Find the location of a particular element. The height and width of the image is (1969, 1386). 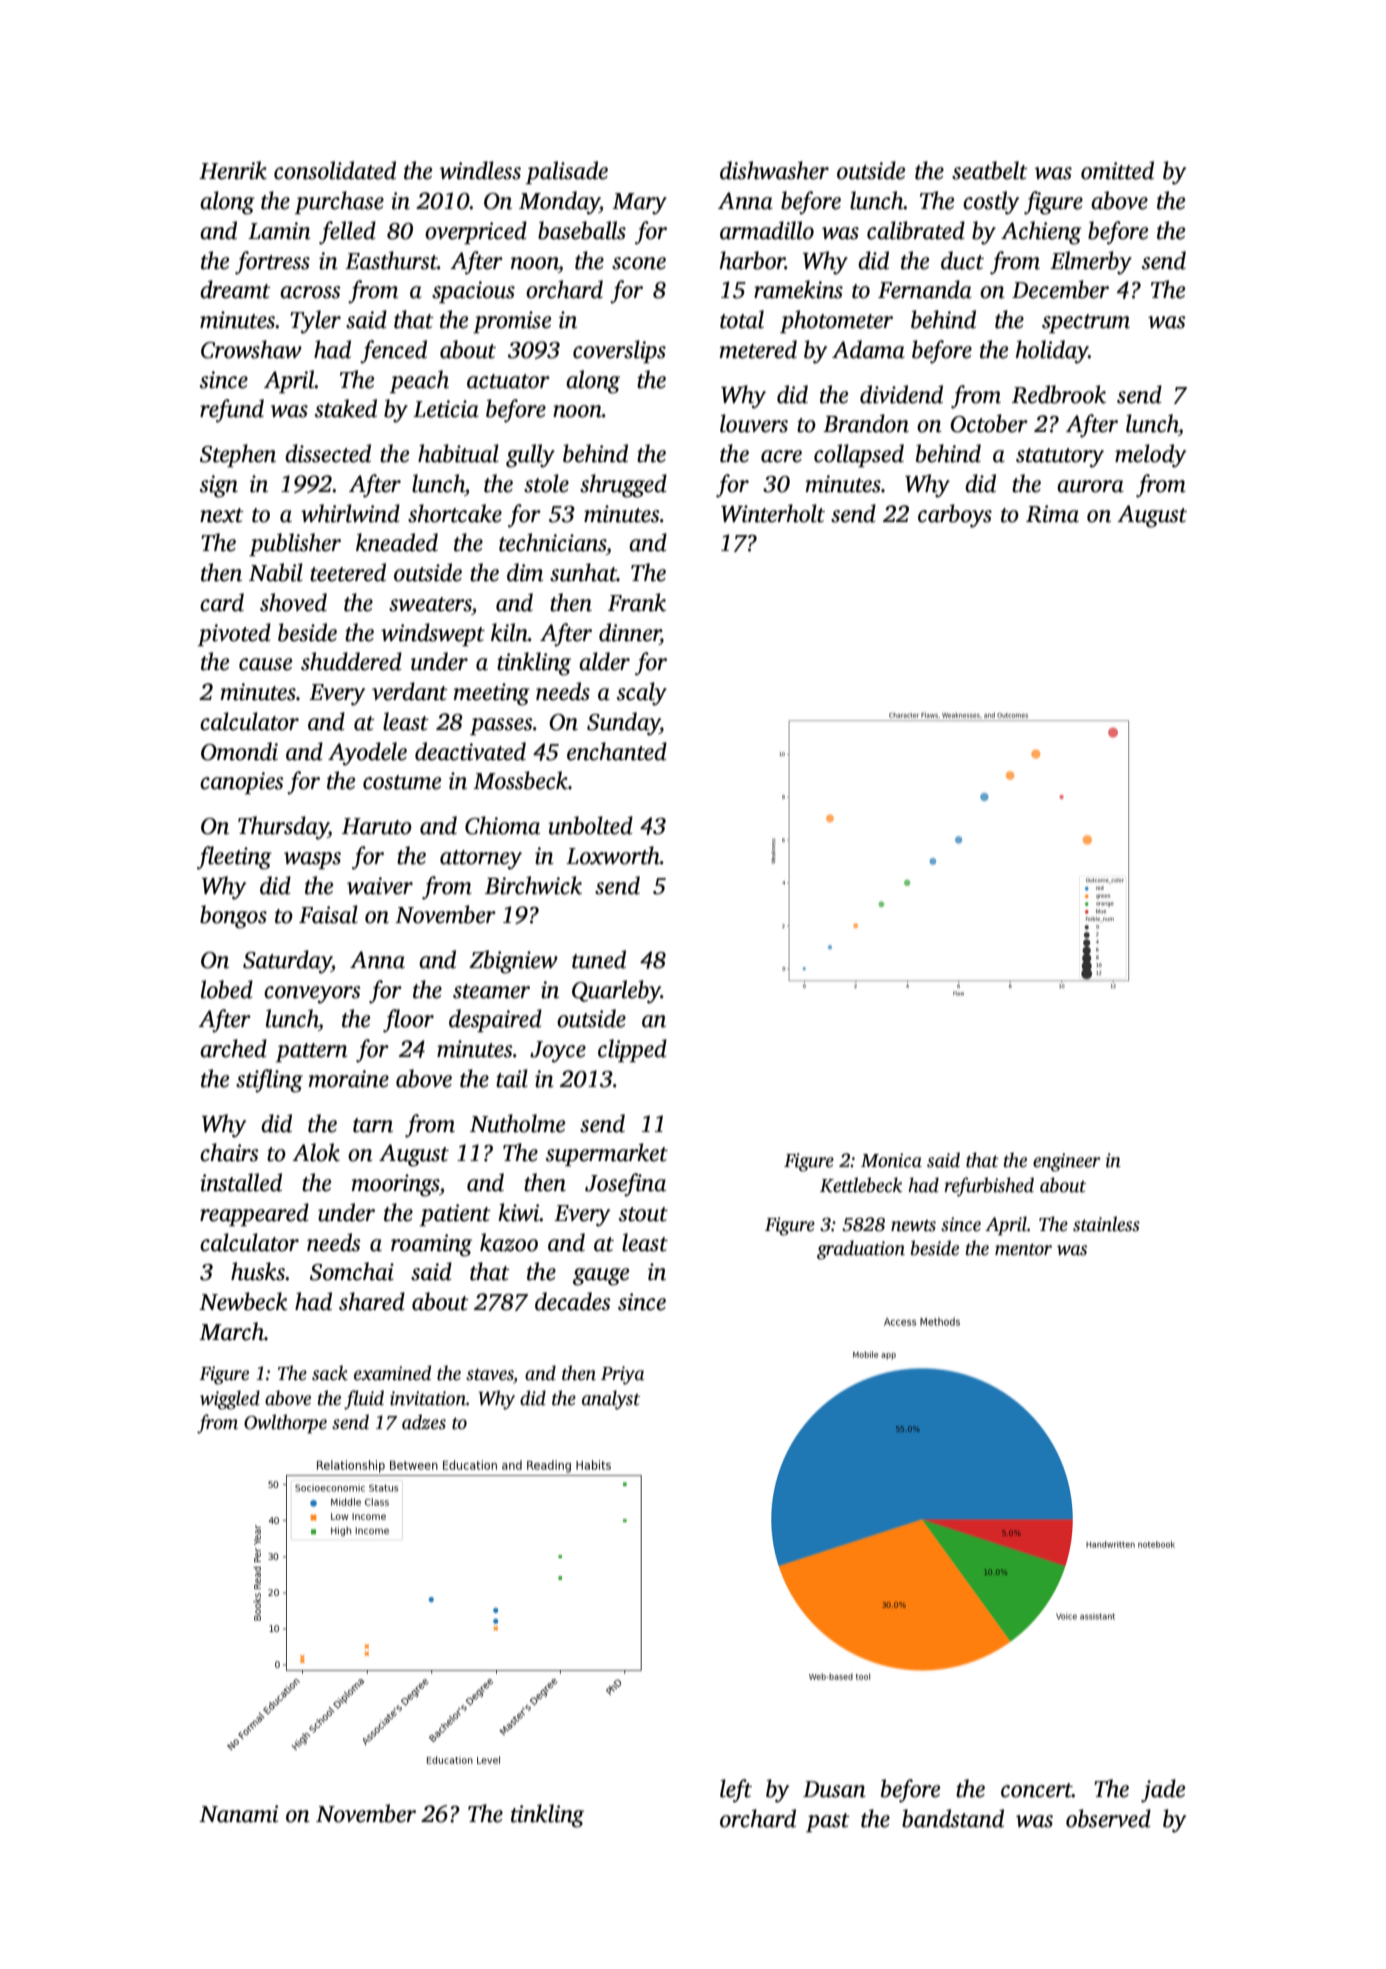

palisade is located at coordinates (567, 172).
